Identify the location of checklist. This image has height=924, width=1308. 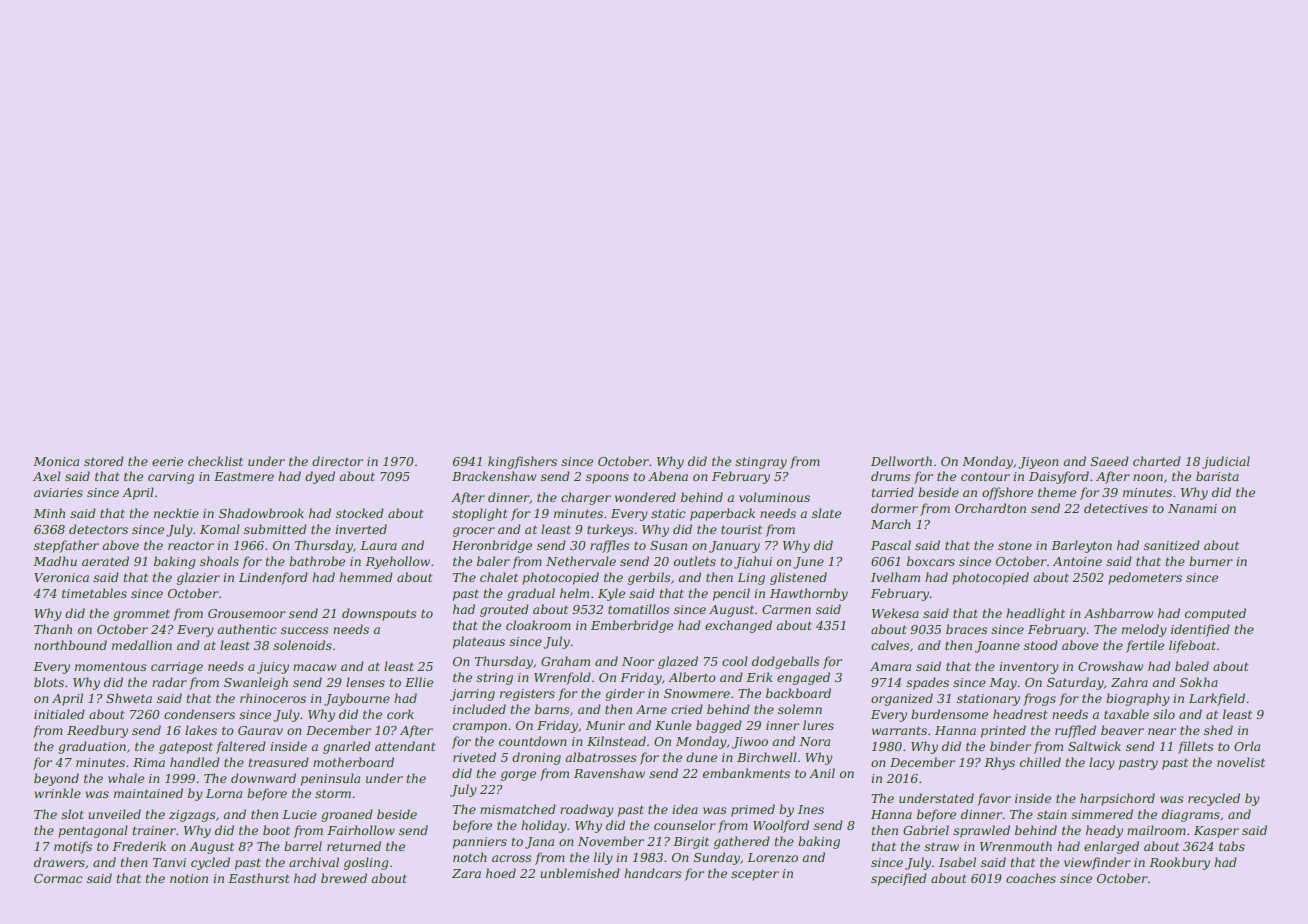
(215, 461).
